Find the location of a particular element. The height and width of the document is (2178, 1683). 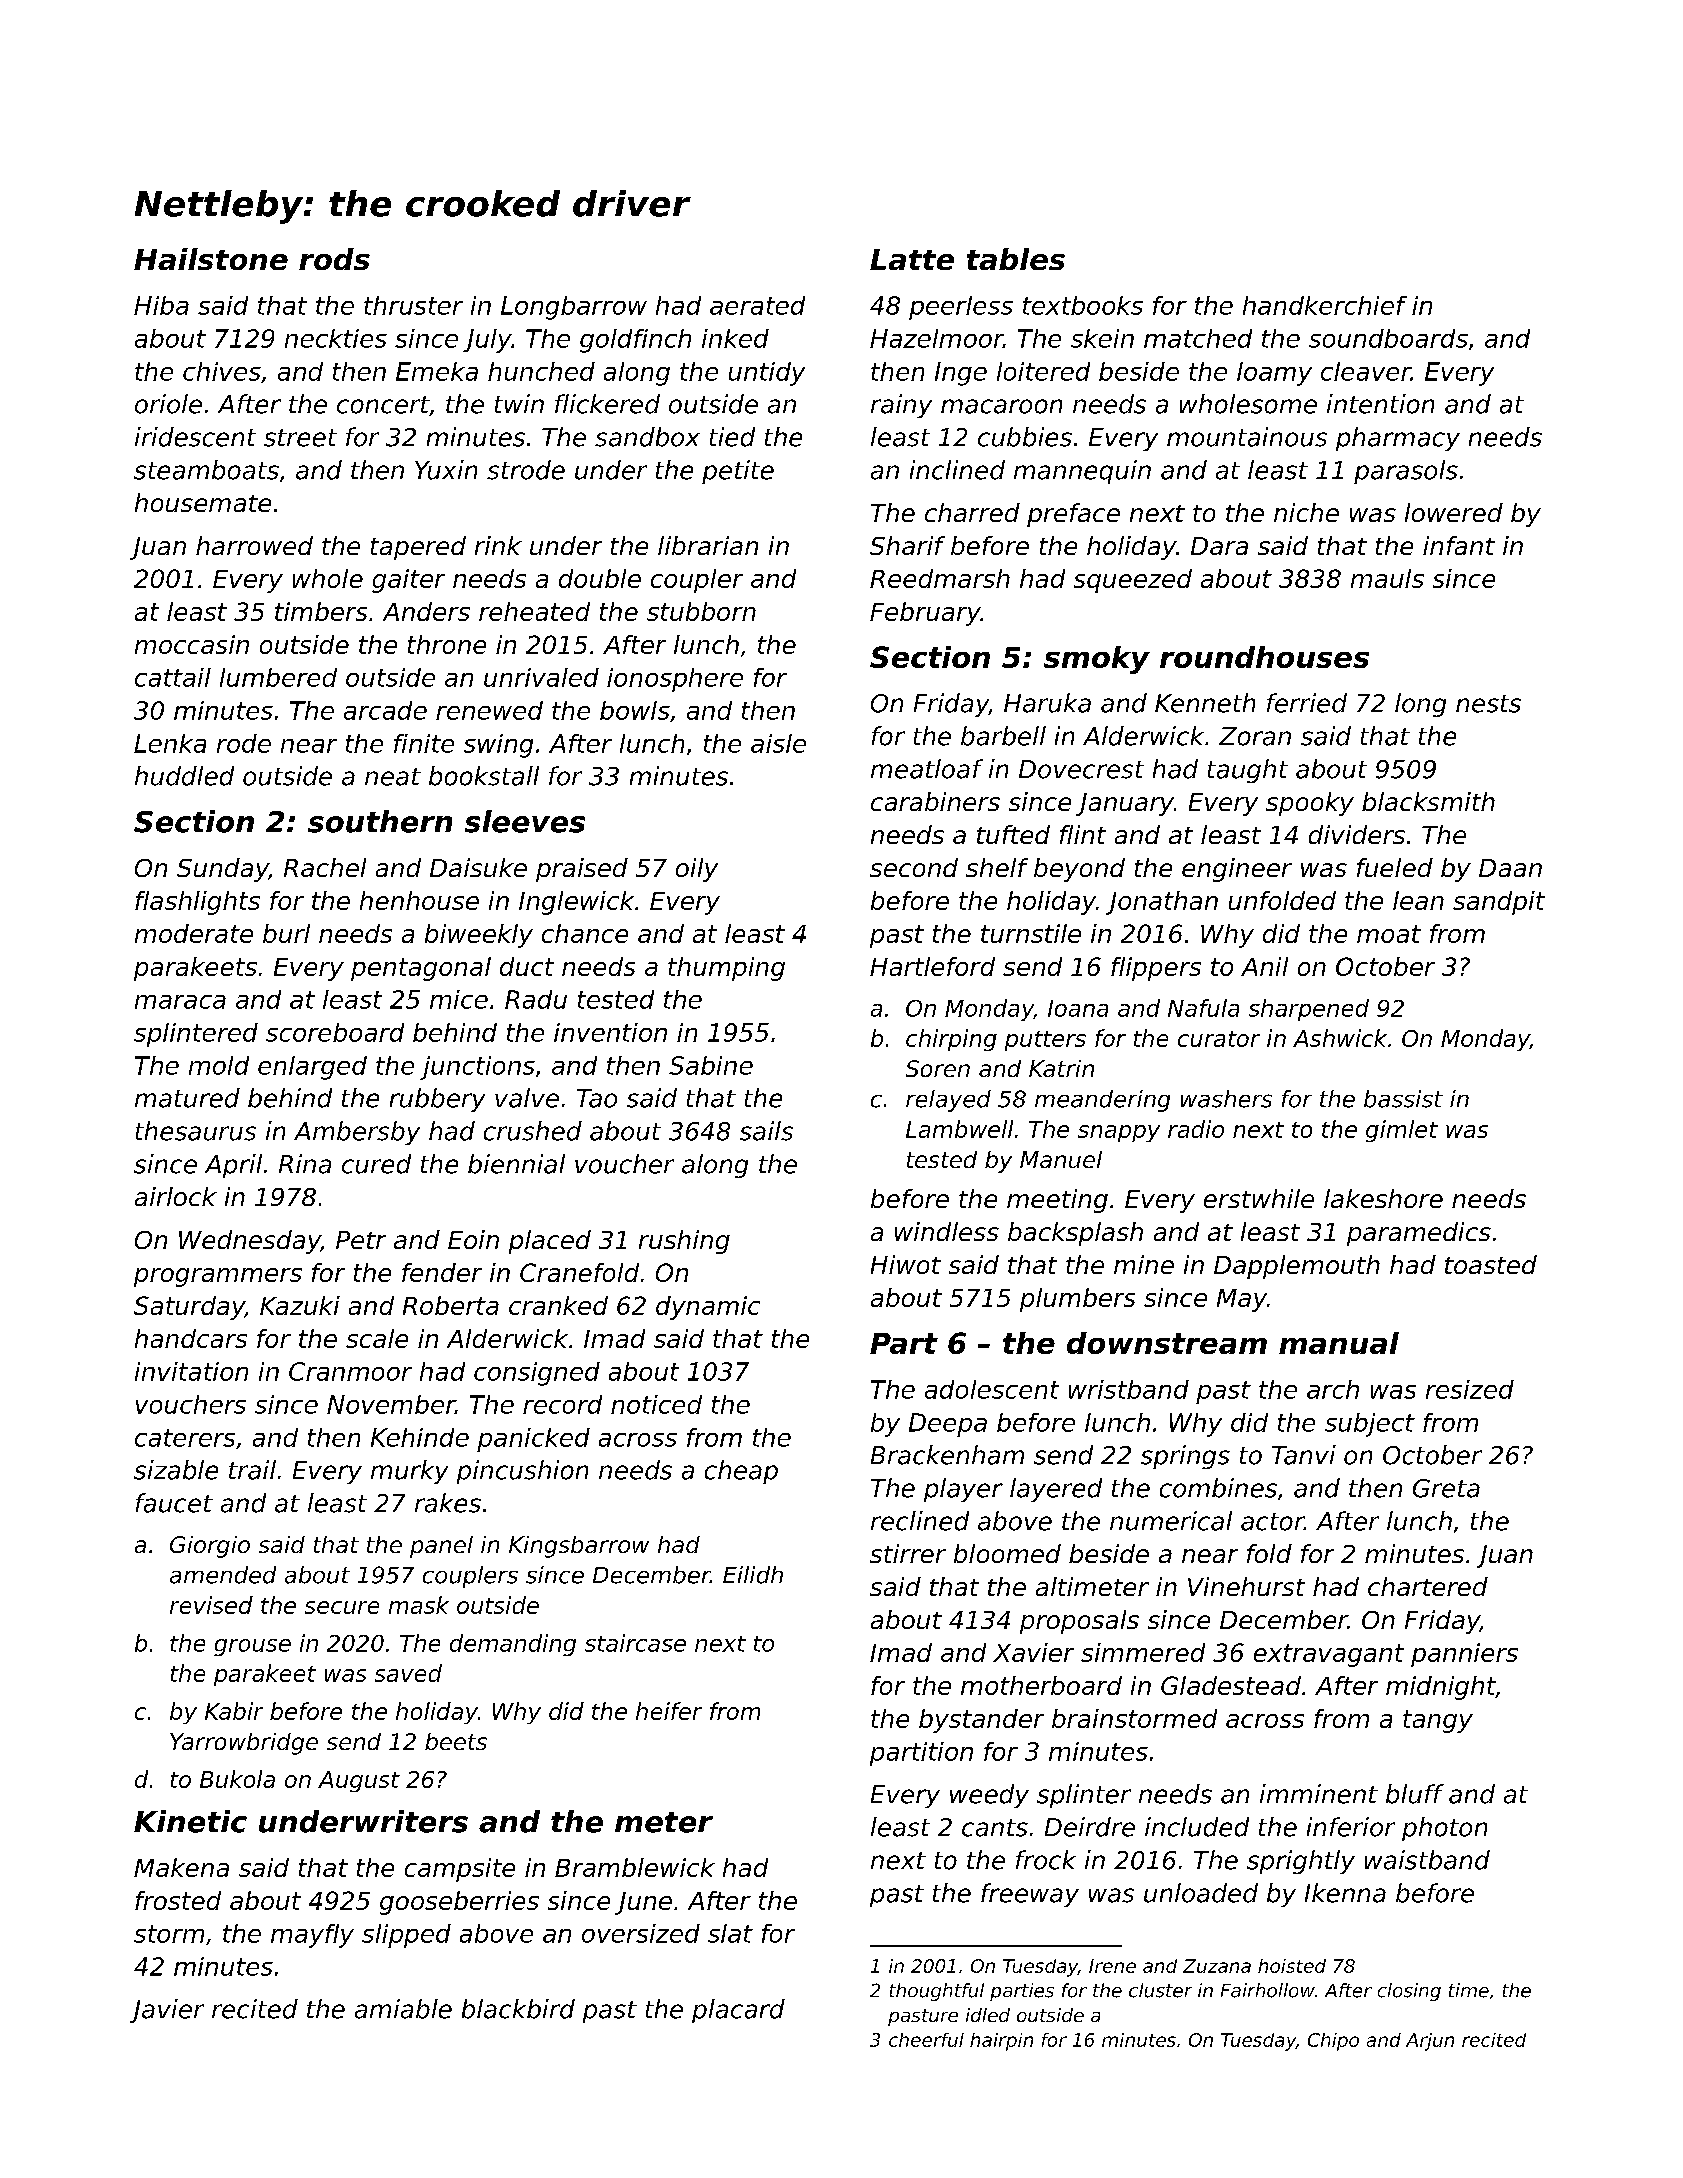

taught is located at coordinates (1248, 771).
